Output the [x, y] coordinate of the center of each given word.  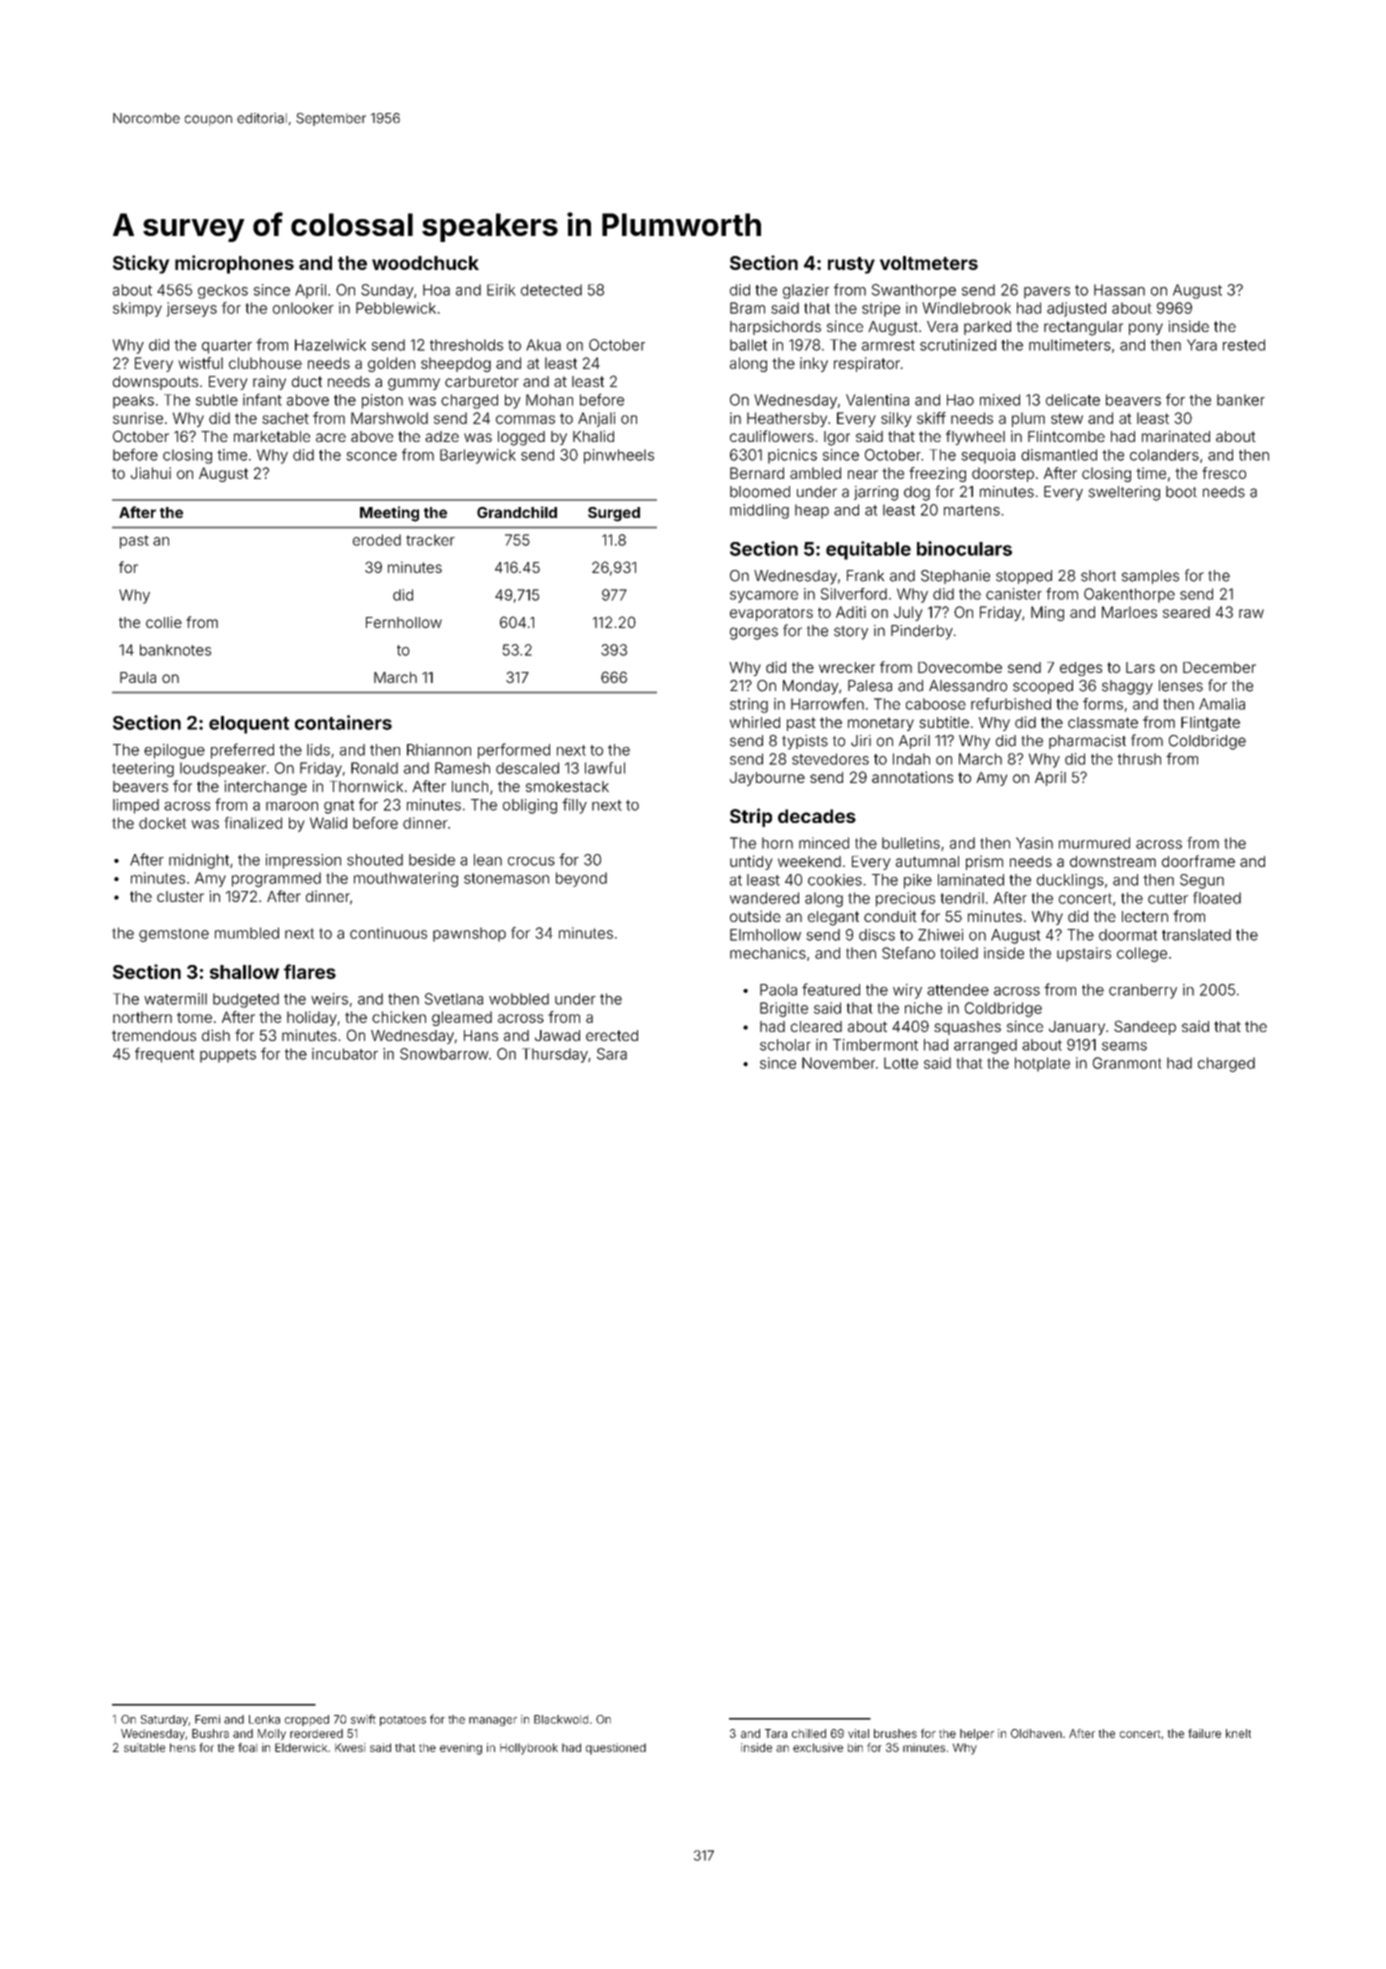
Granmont [1127, 1063]
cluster [180, 896]
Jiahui [151, 473]
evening [461, 1749]
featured [831, 989]
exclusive [818, 1747]
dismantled [1059, 455]
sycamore [764, 597]
